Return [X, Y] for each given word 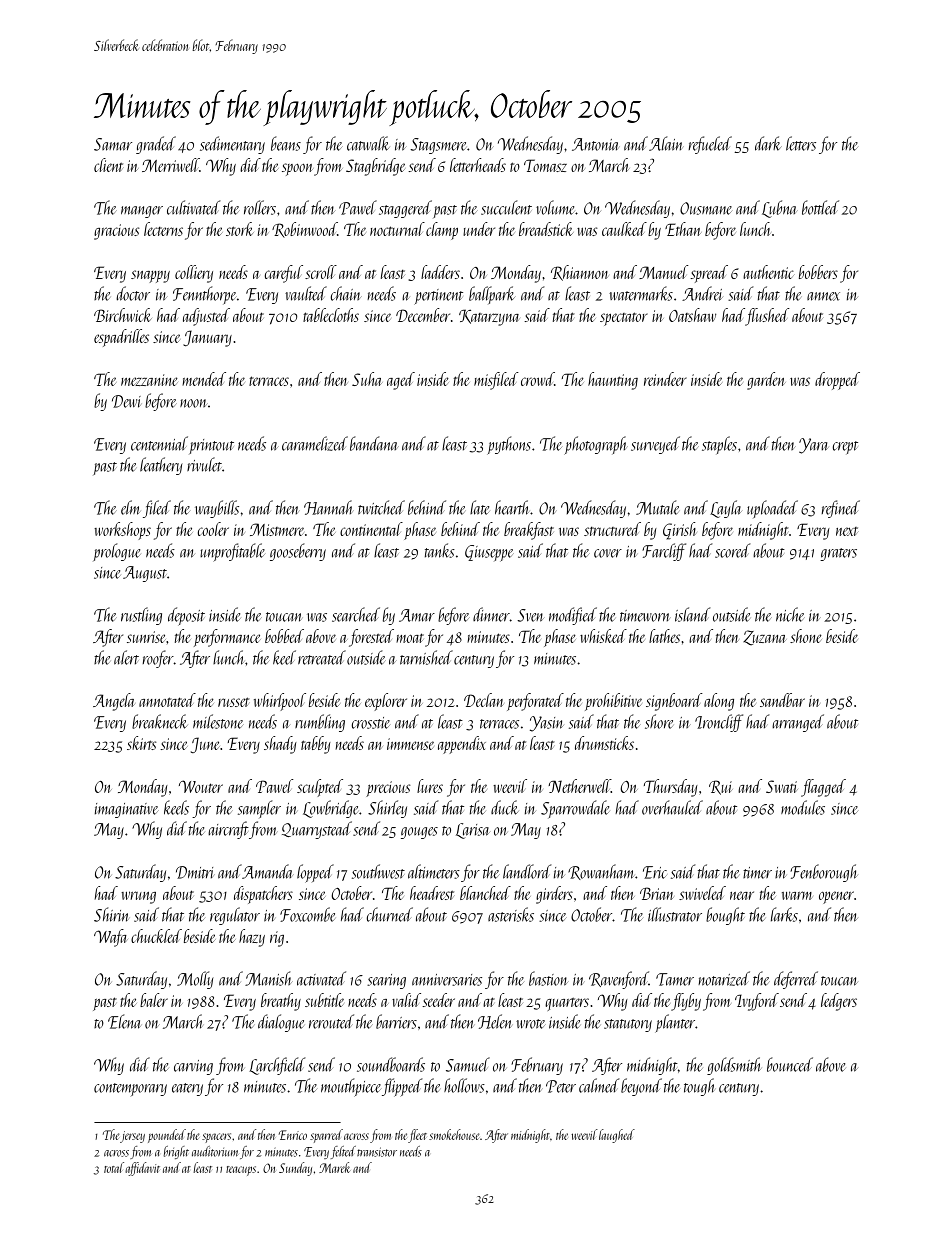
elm [130, 507]
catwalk [368, 143]
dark [768, 143]
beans [286, 143]
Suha [367, 379]
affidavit [142, 1169]
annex [823, 296]
